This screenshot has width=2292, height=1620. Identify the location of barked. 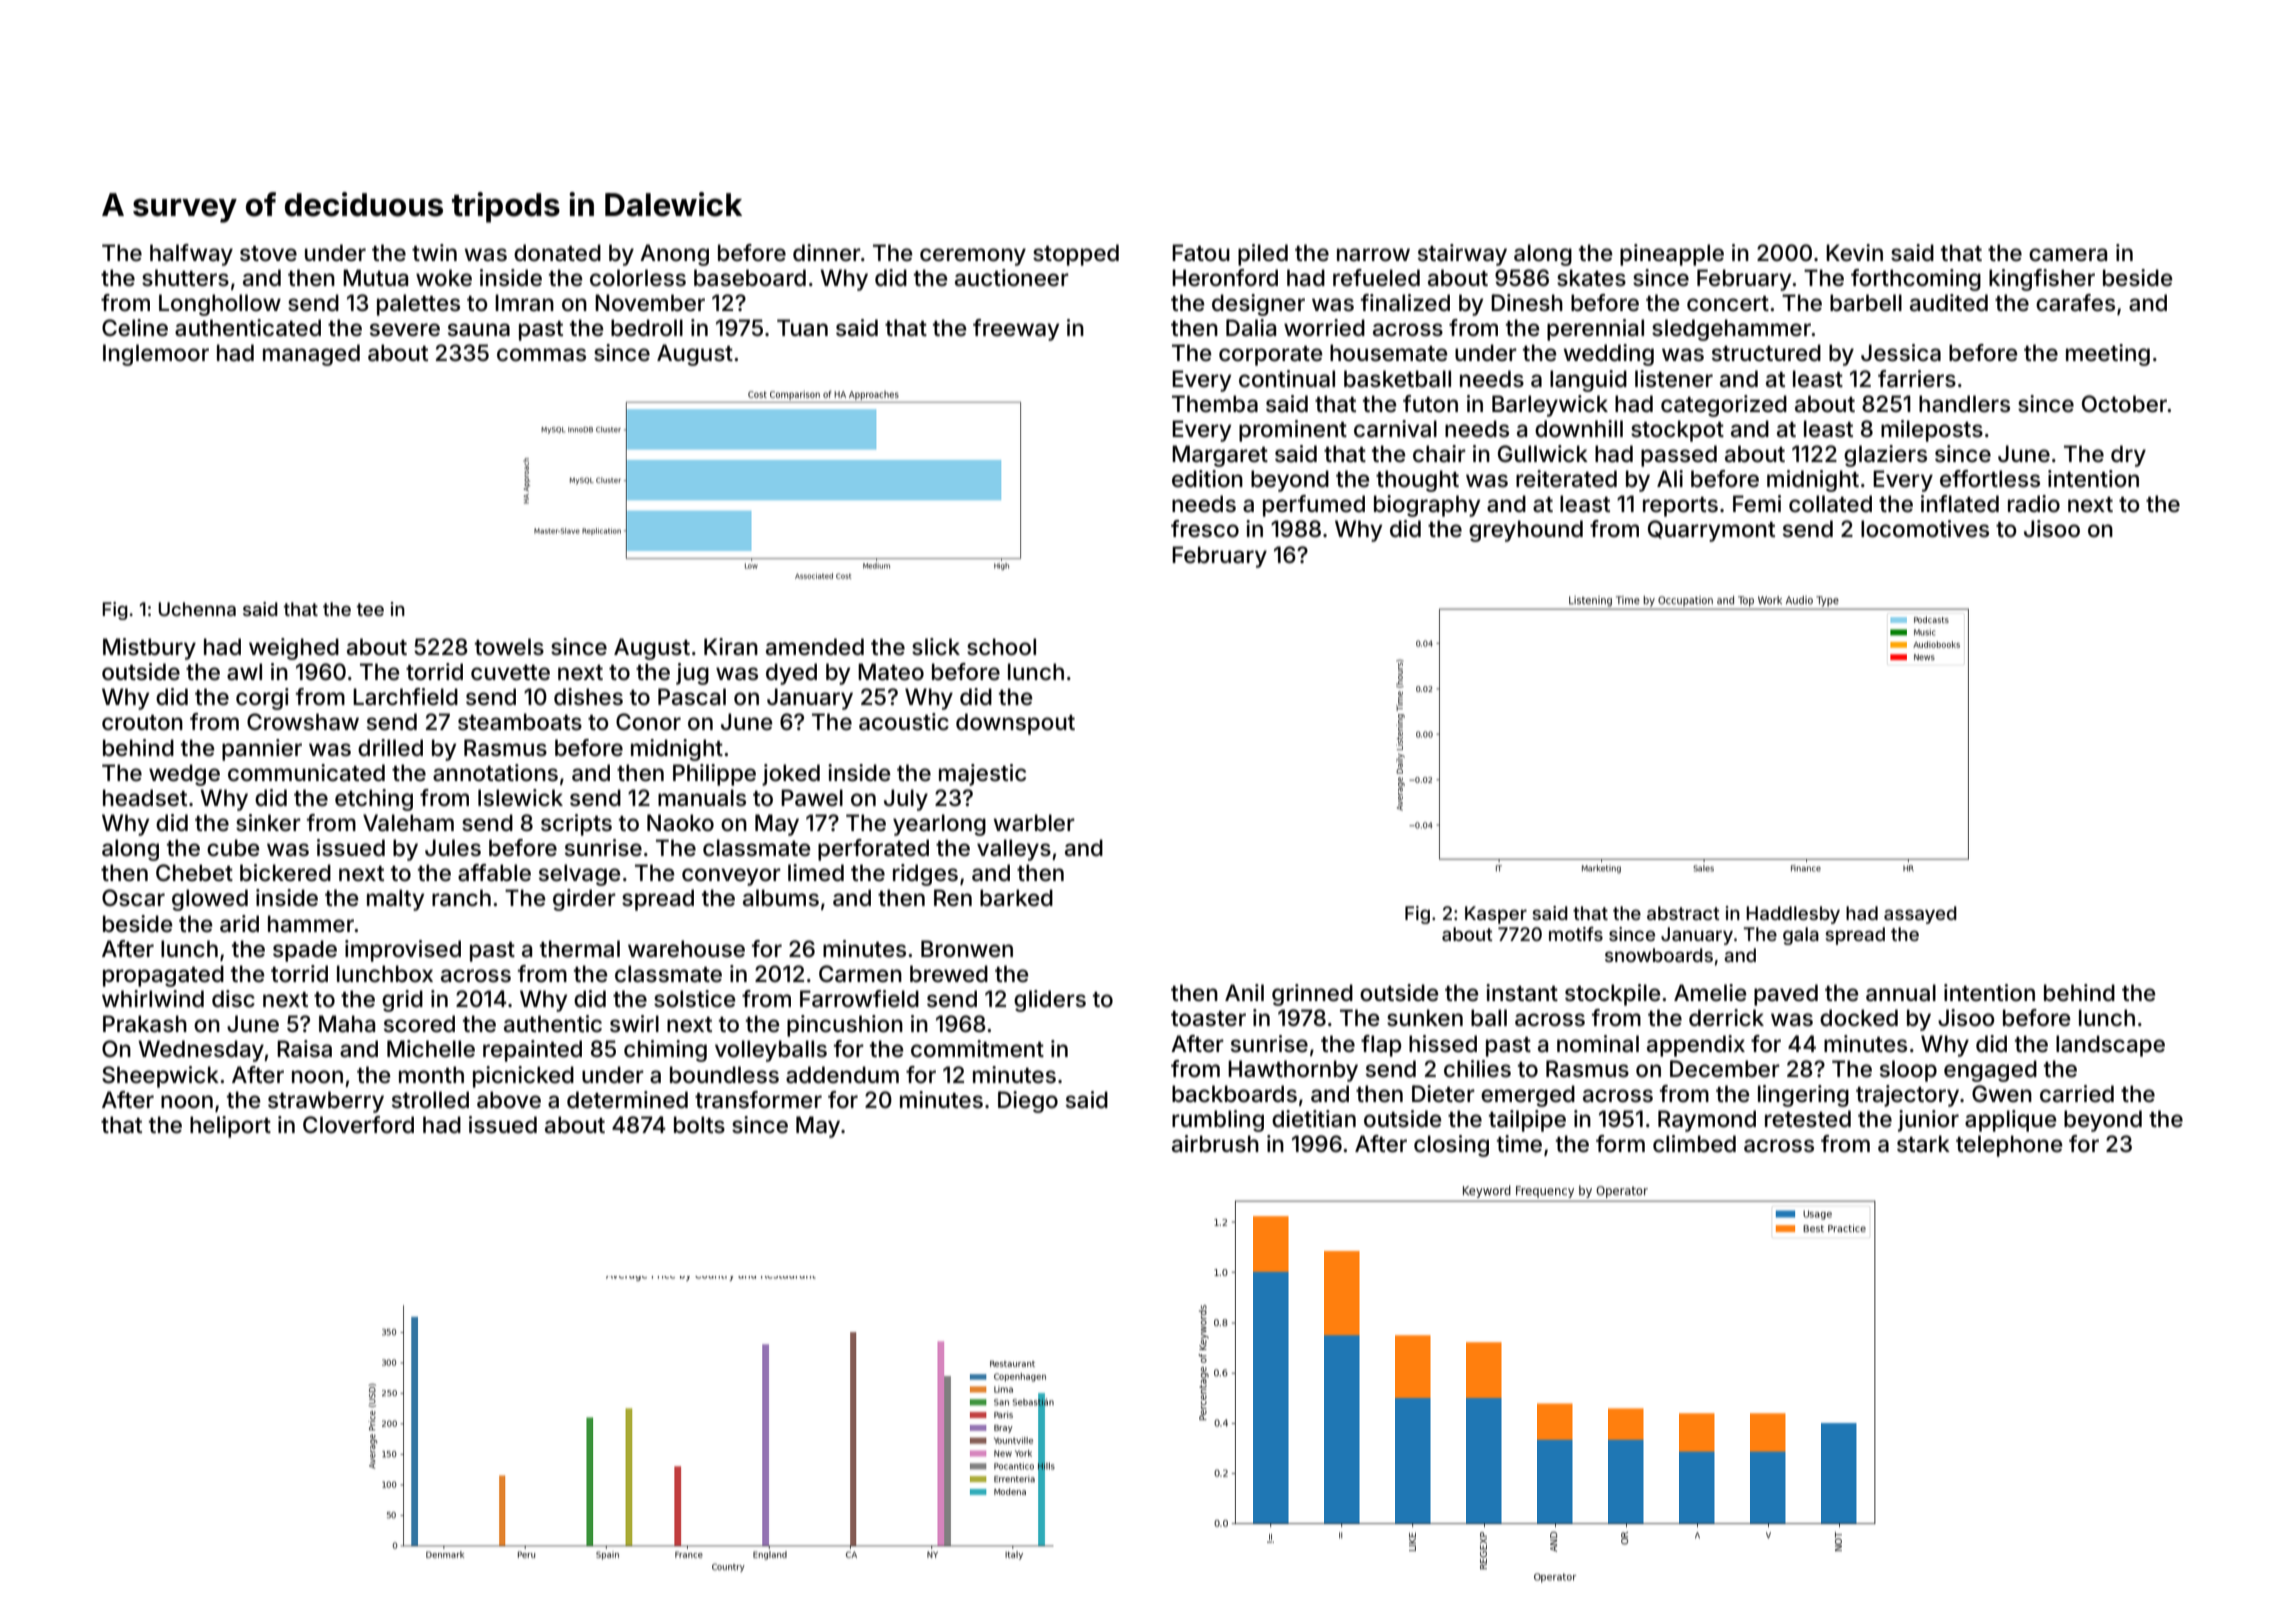
(1016, 898).
